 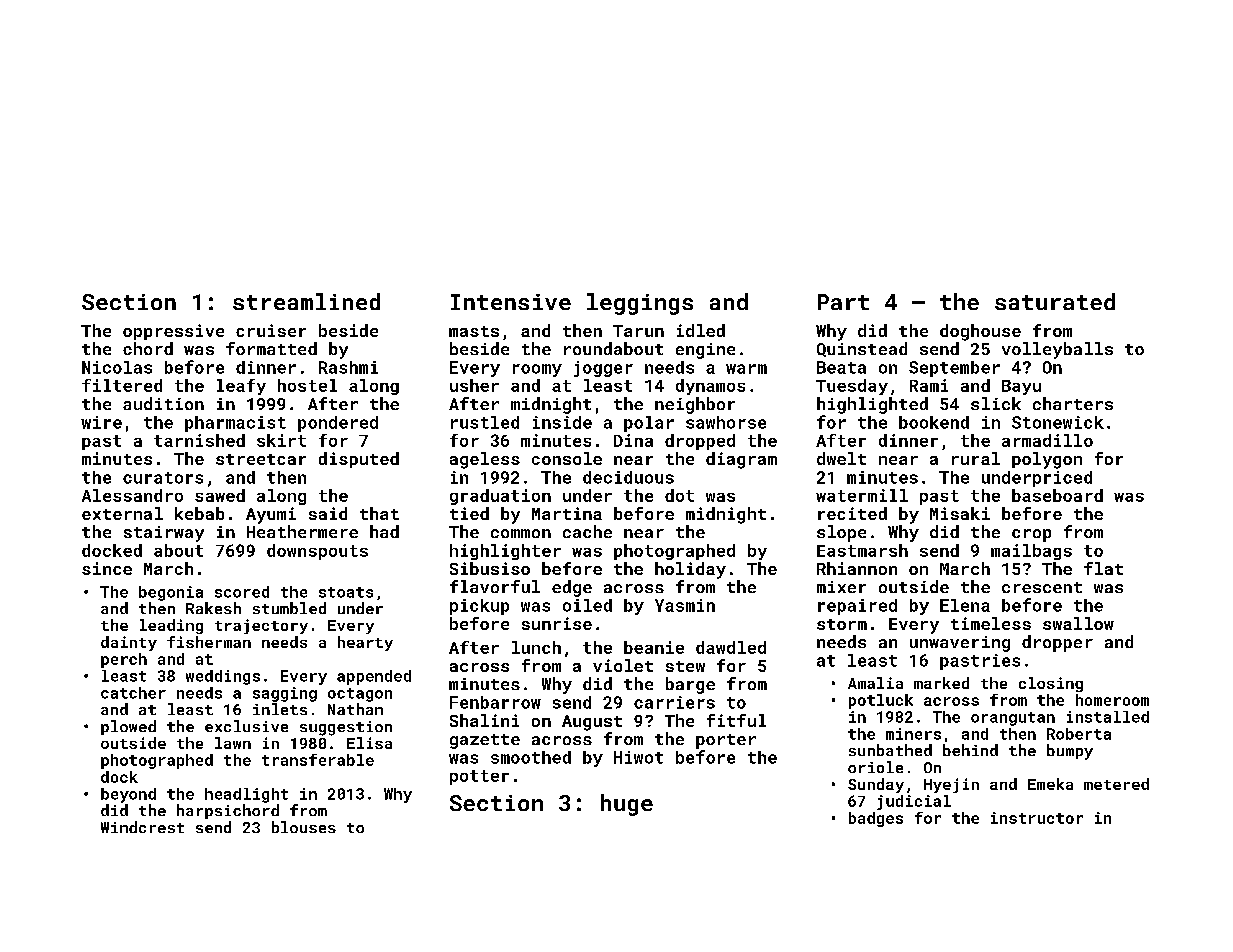 What do you see at coordinates (841, 533) in the screenshot?
I see `slope` at bounding box center [841, 533].
